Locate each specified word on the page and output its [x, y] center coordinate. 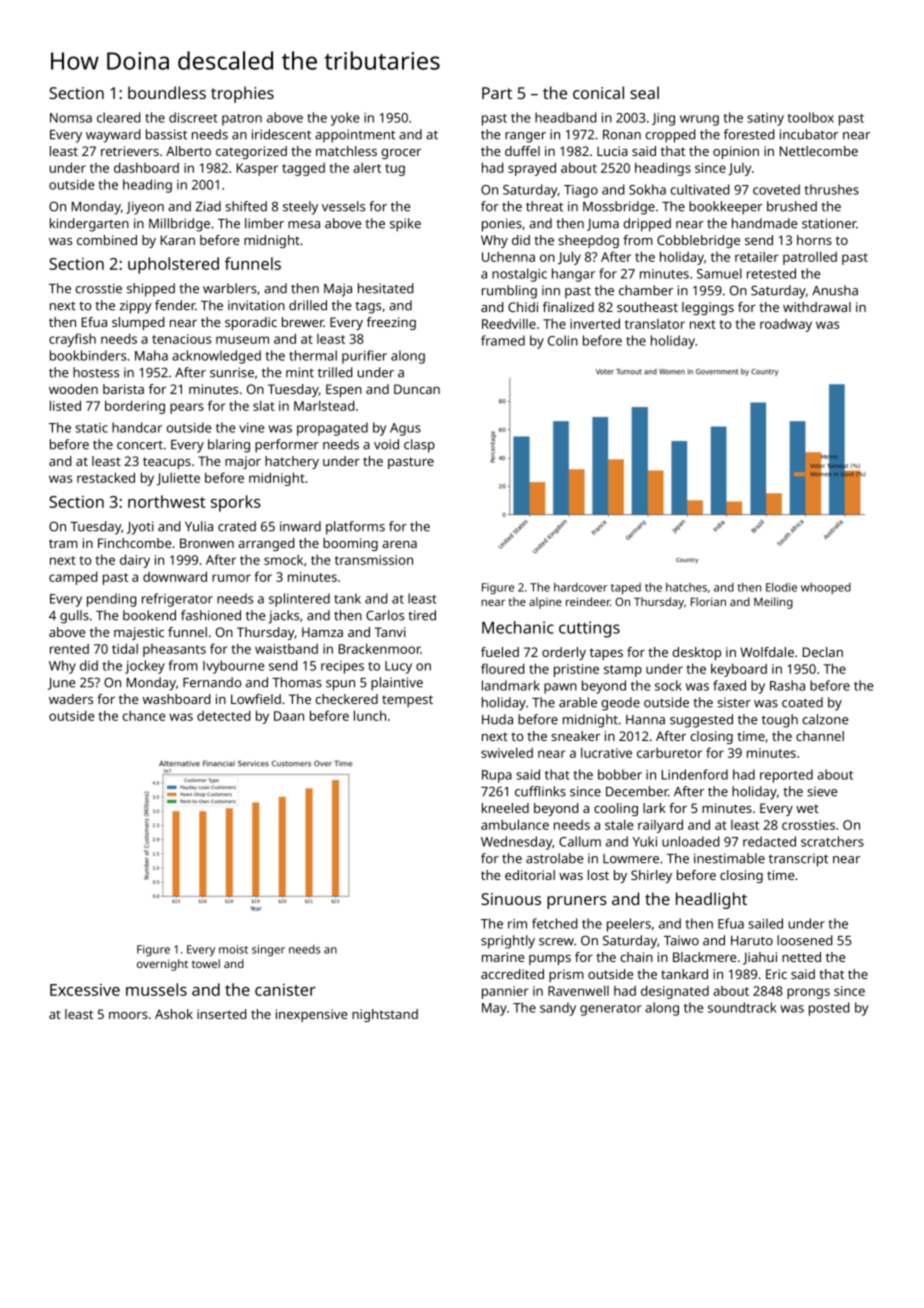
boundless [167, 92]
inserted [221, 1014]
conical [598, 92]
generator [611, 1010]
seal [644, 92]
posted [829, 1009]
